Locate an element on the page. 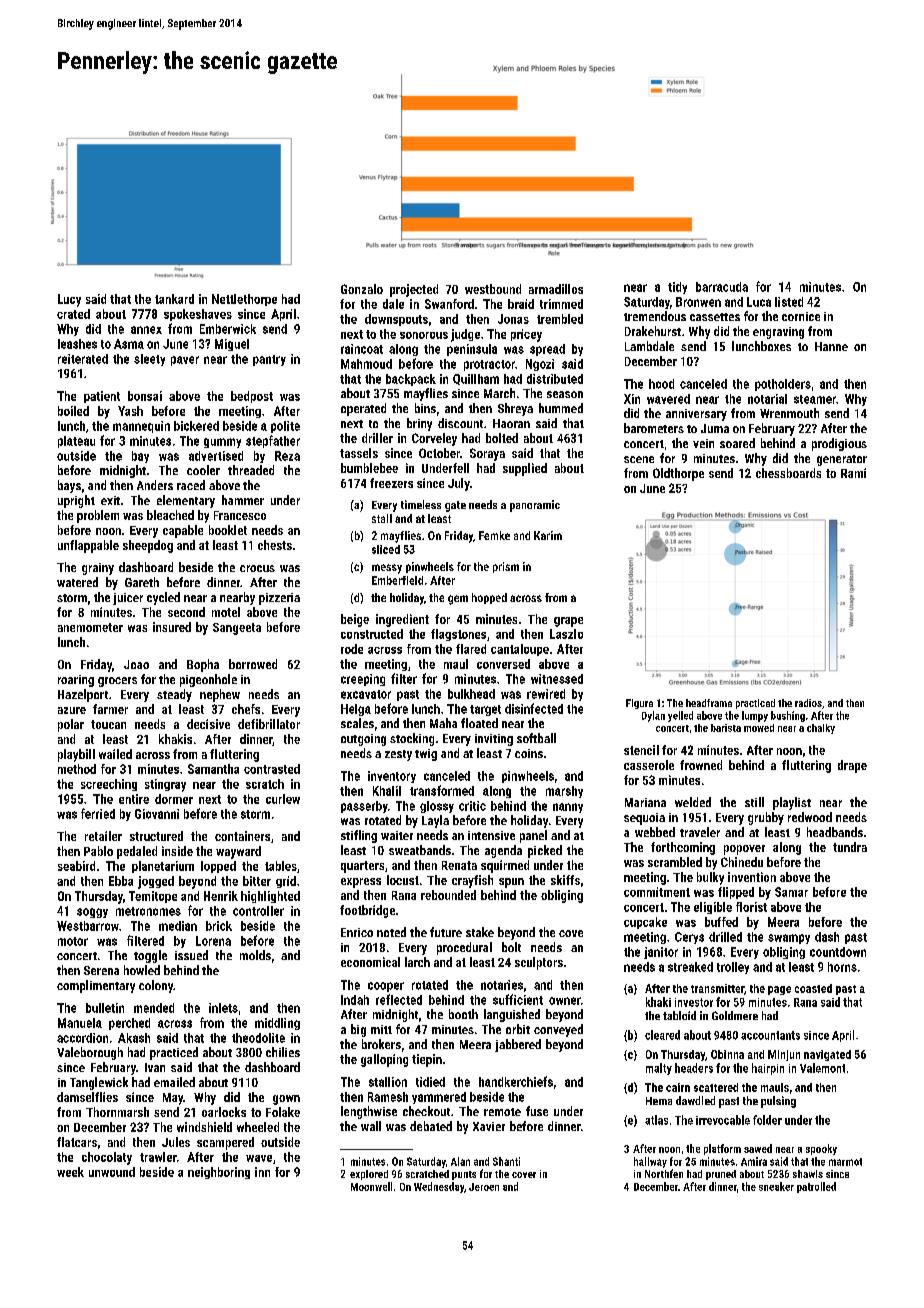 The image size is (924, 1308). defibrillator is located at coordinates (269, 724).
